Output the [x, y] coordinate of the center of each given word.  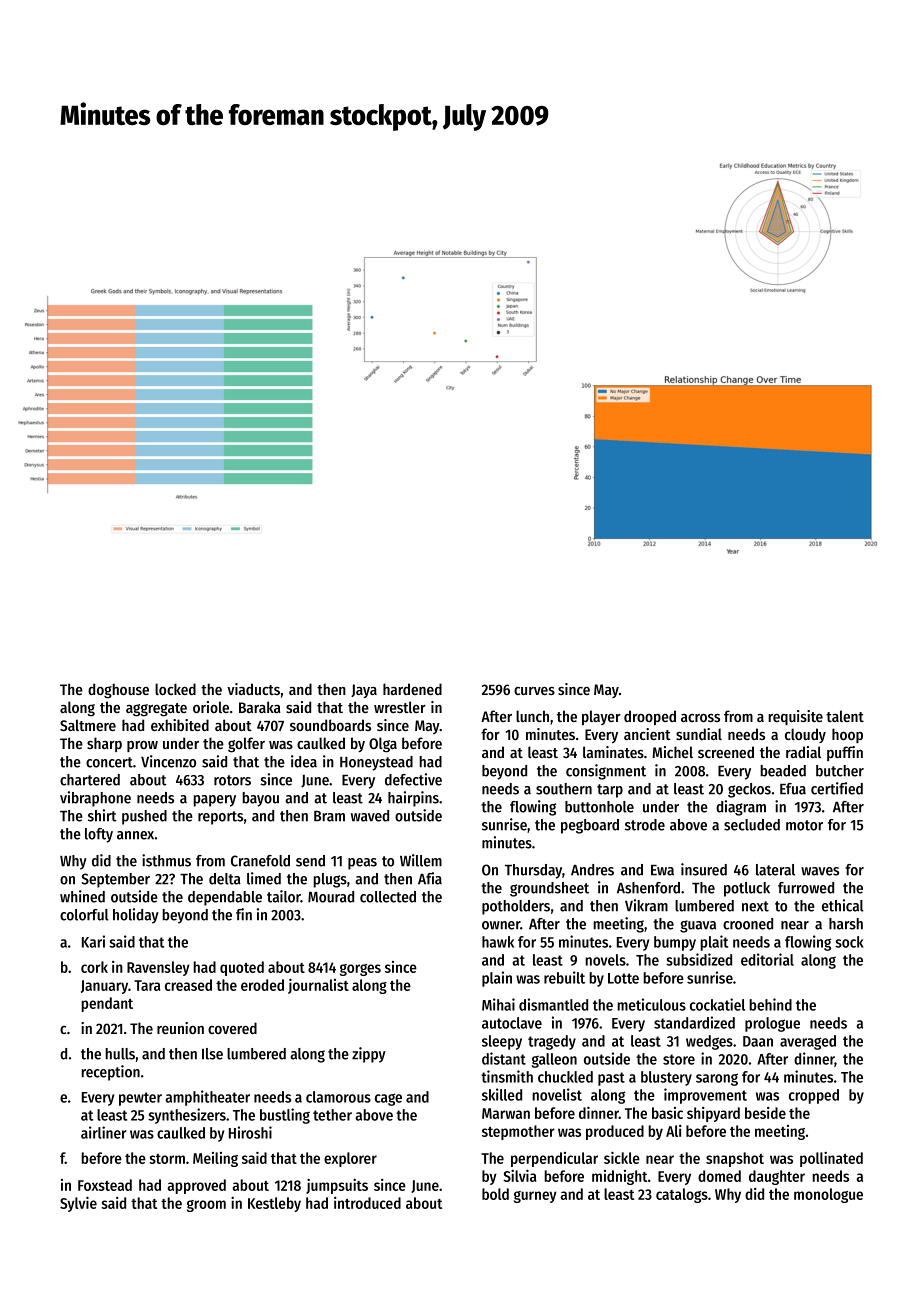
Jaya [364, 691]
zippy [369, 1055]
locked [175, 689]
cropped [814, 1096]
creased [188, 985]
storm [167, 1159]
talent [845, 716]
